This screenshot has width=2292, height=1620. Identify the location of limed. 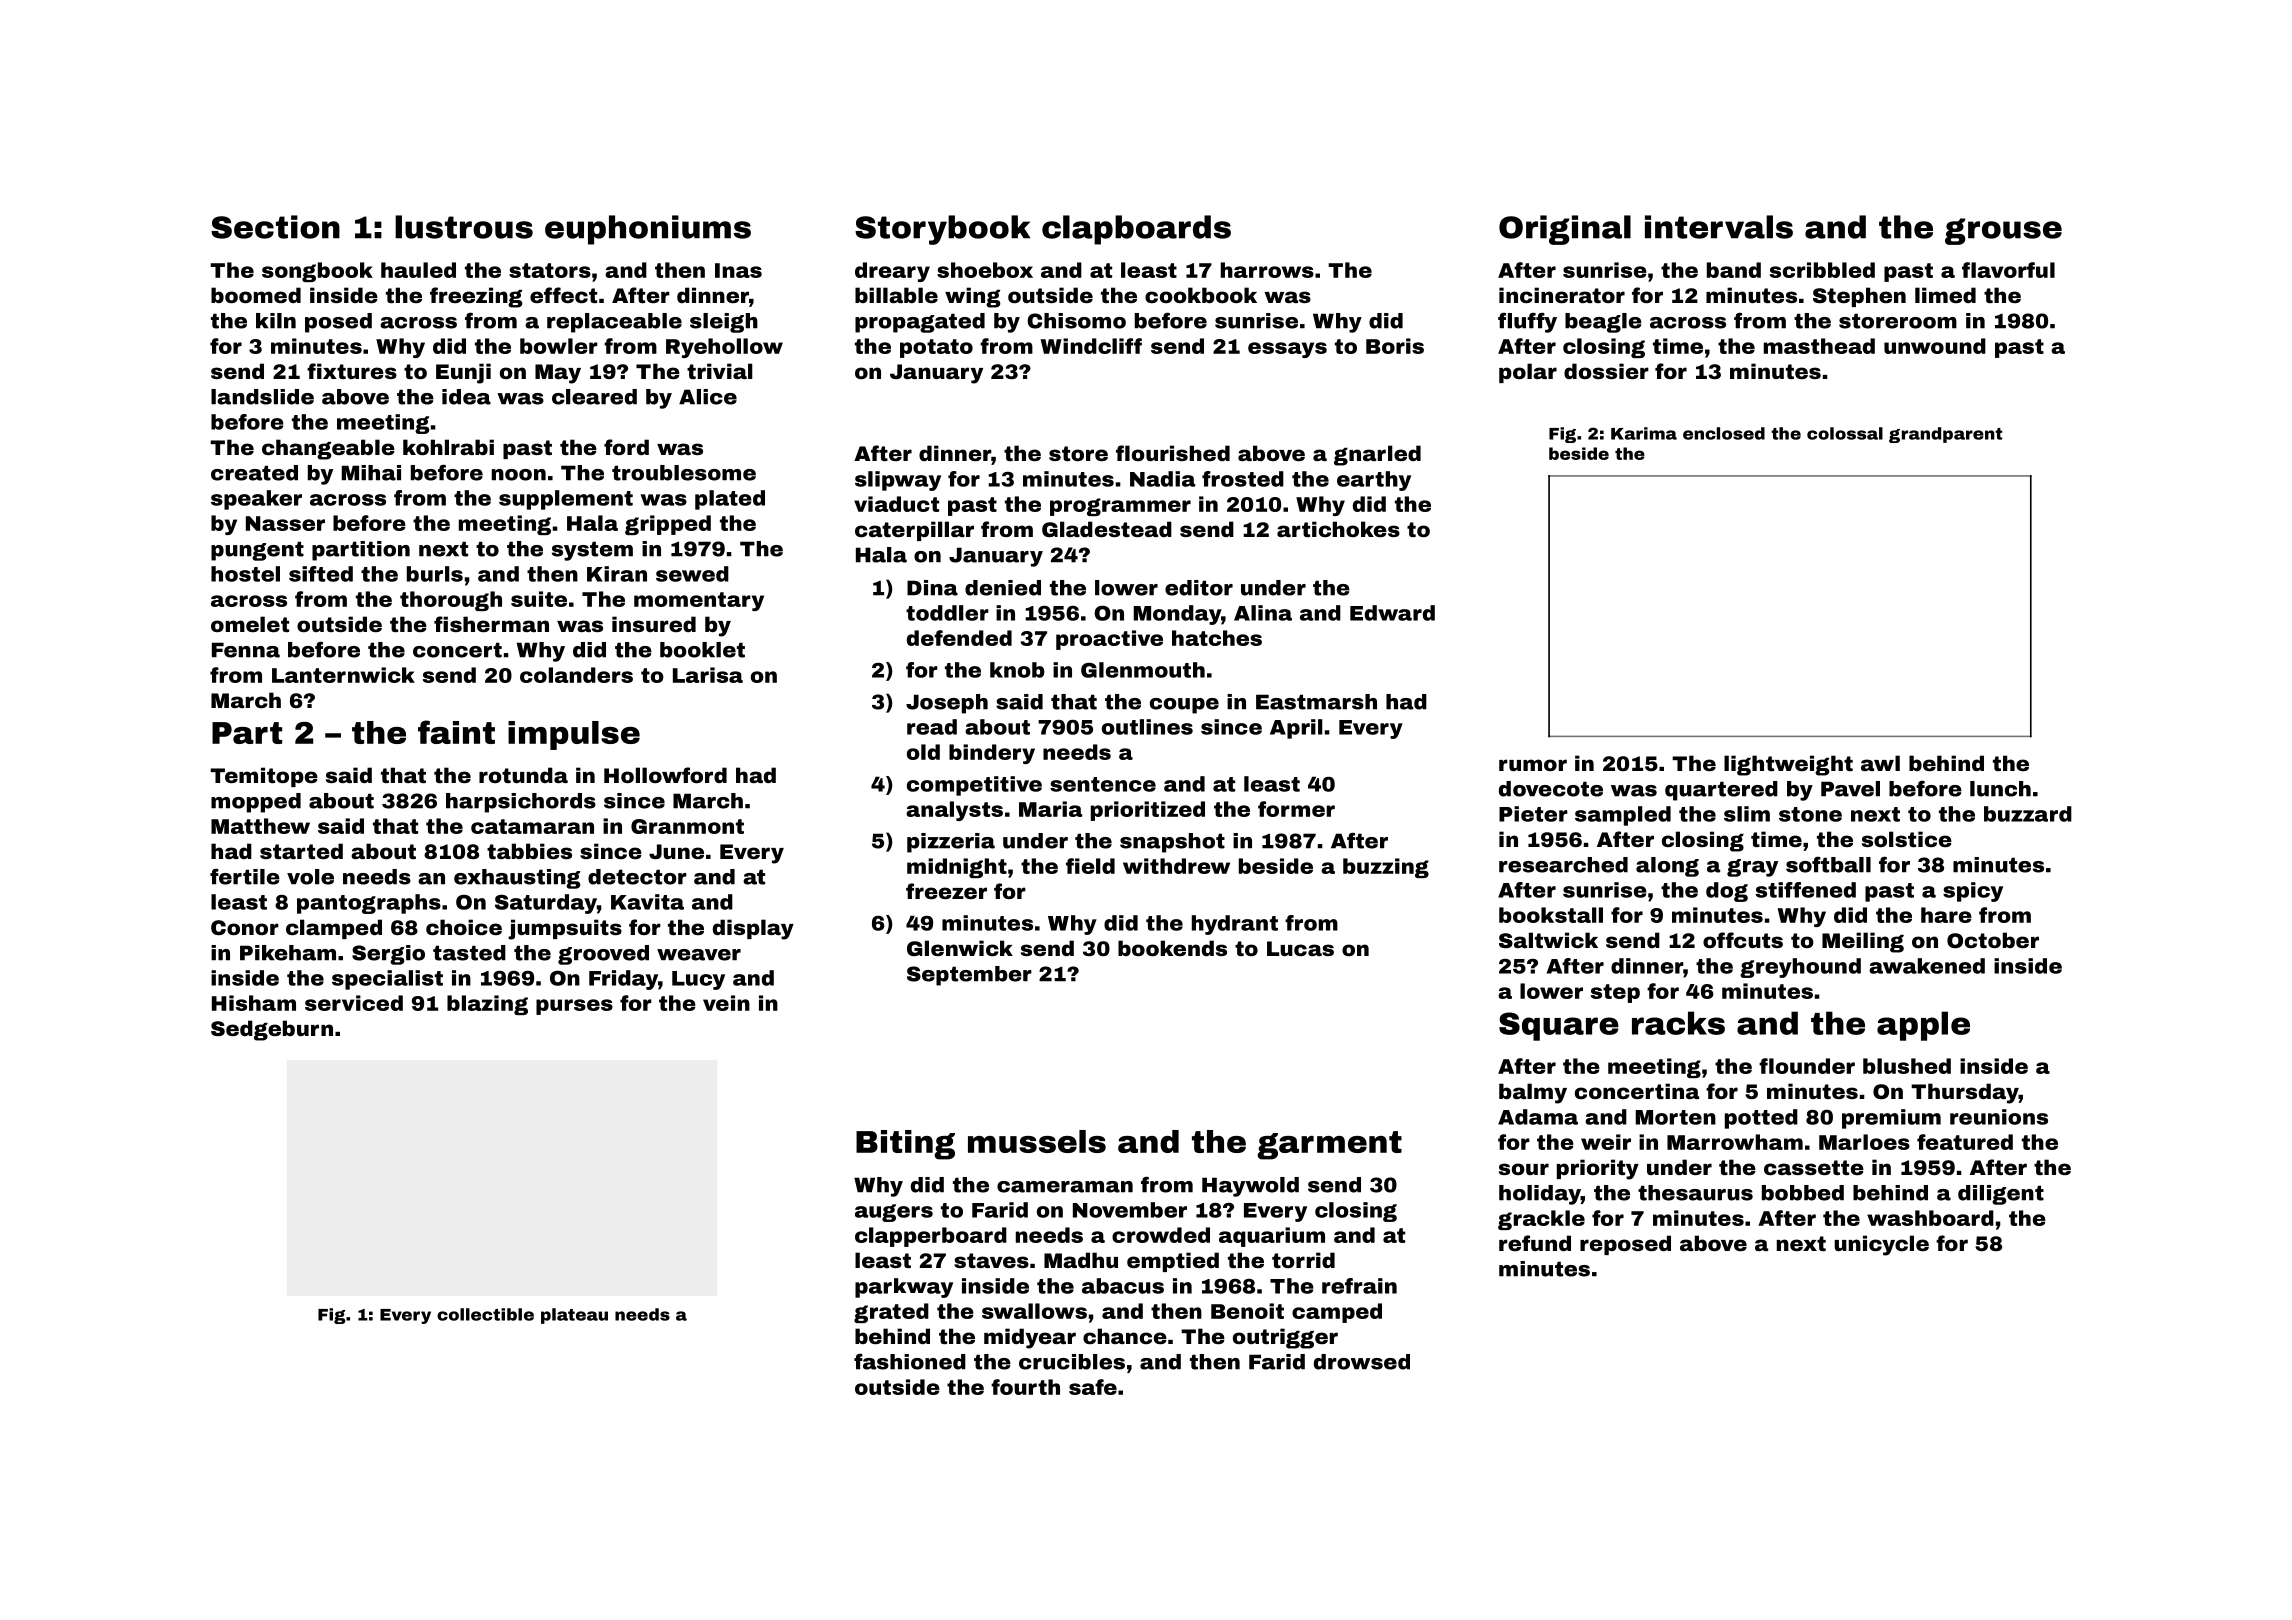
(1945, 295).
